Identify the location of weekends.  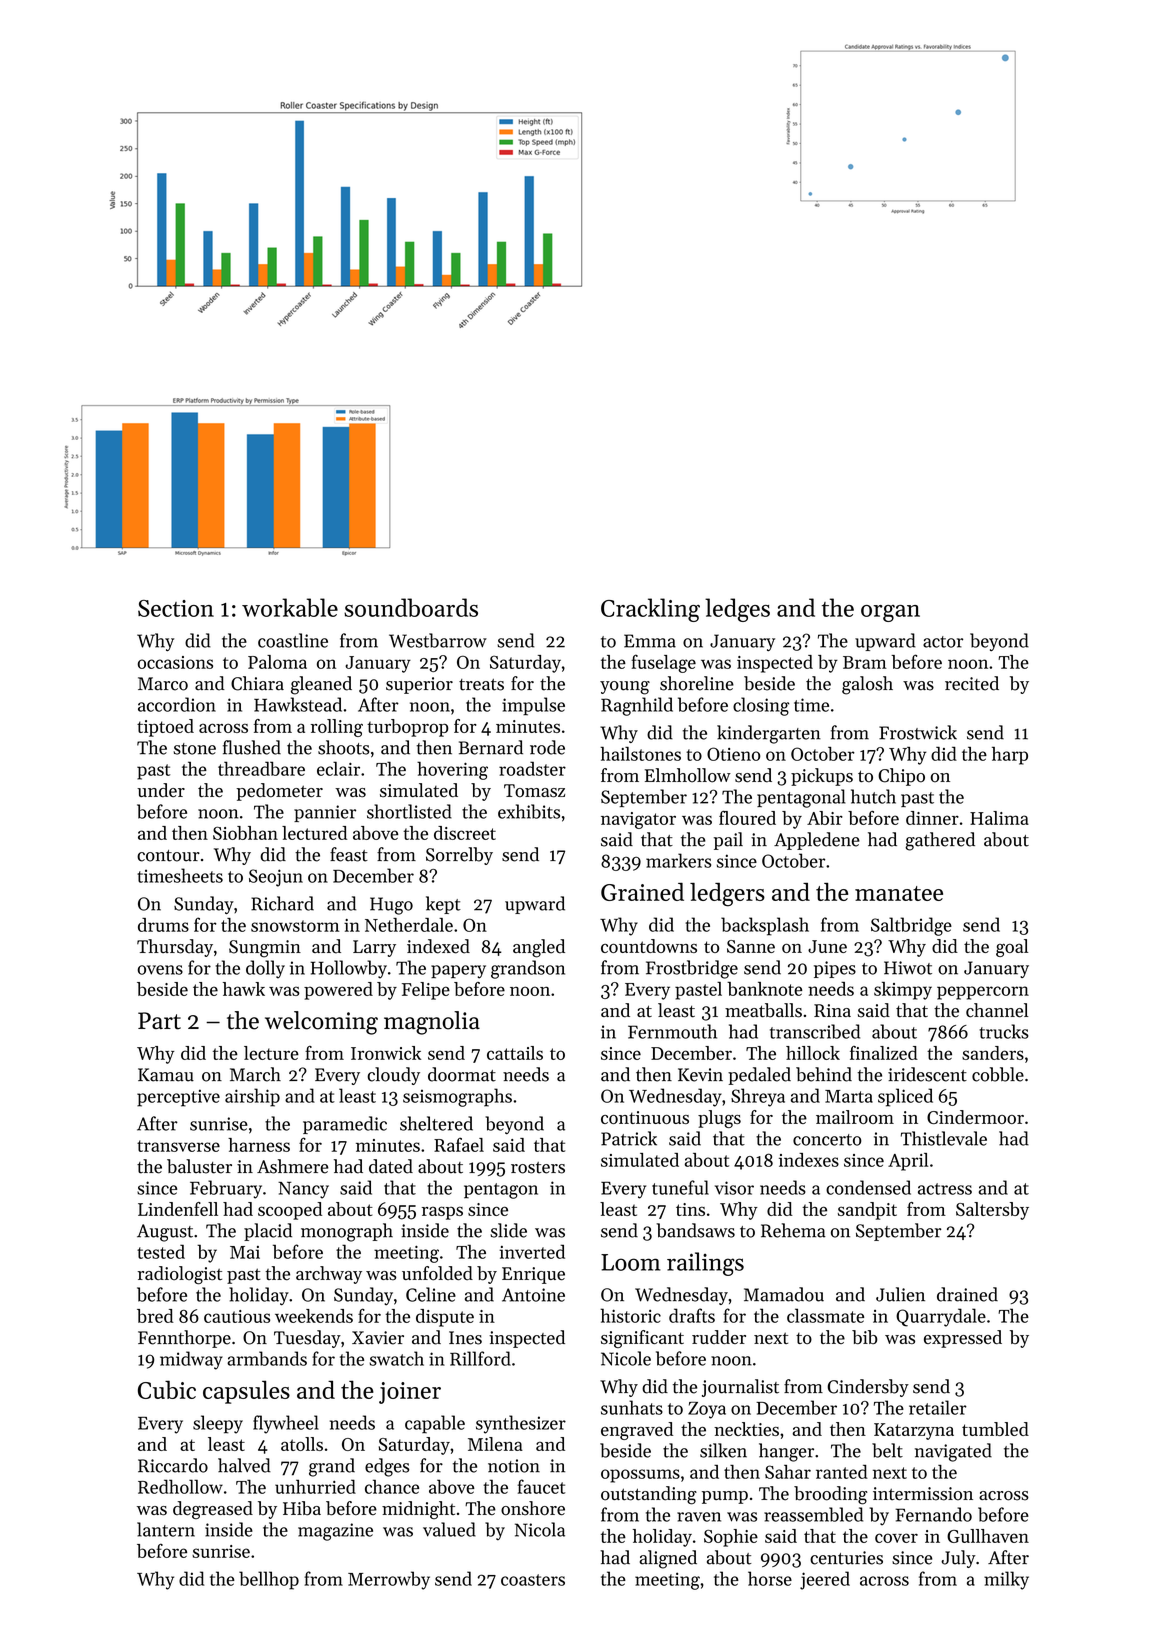
(314, 1316).
